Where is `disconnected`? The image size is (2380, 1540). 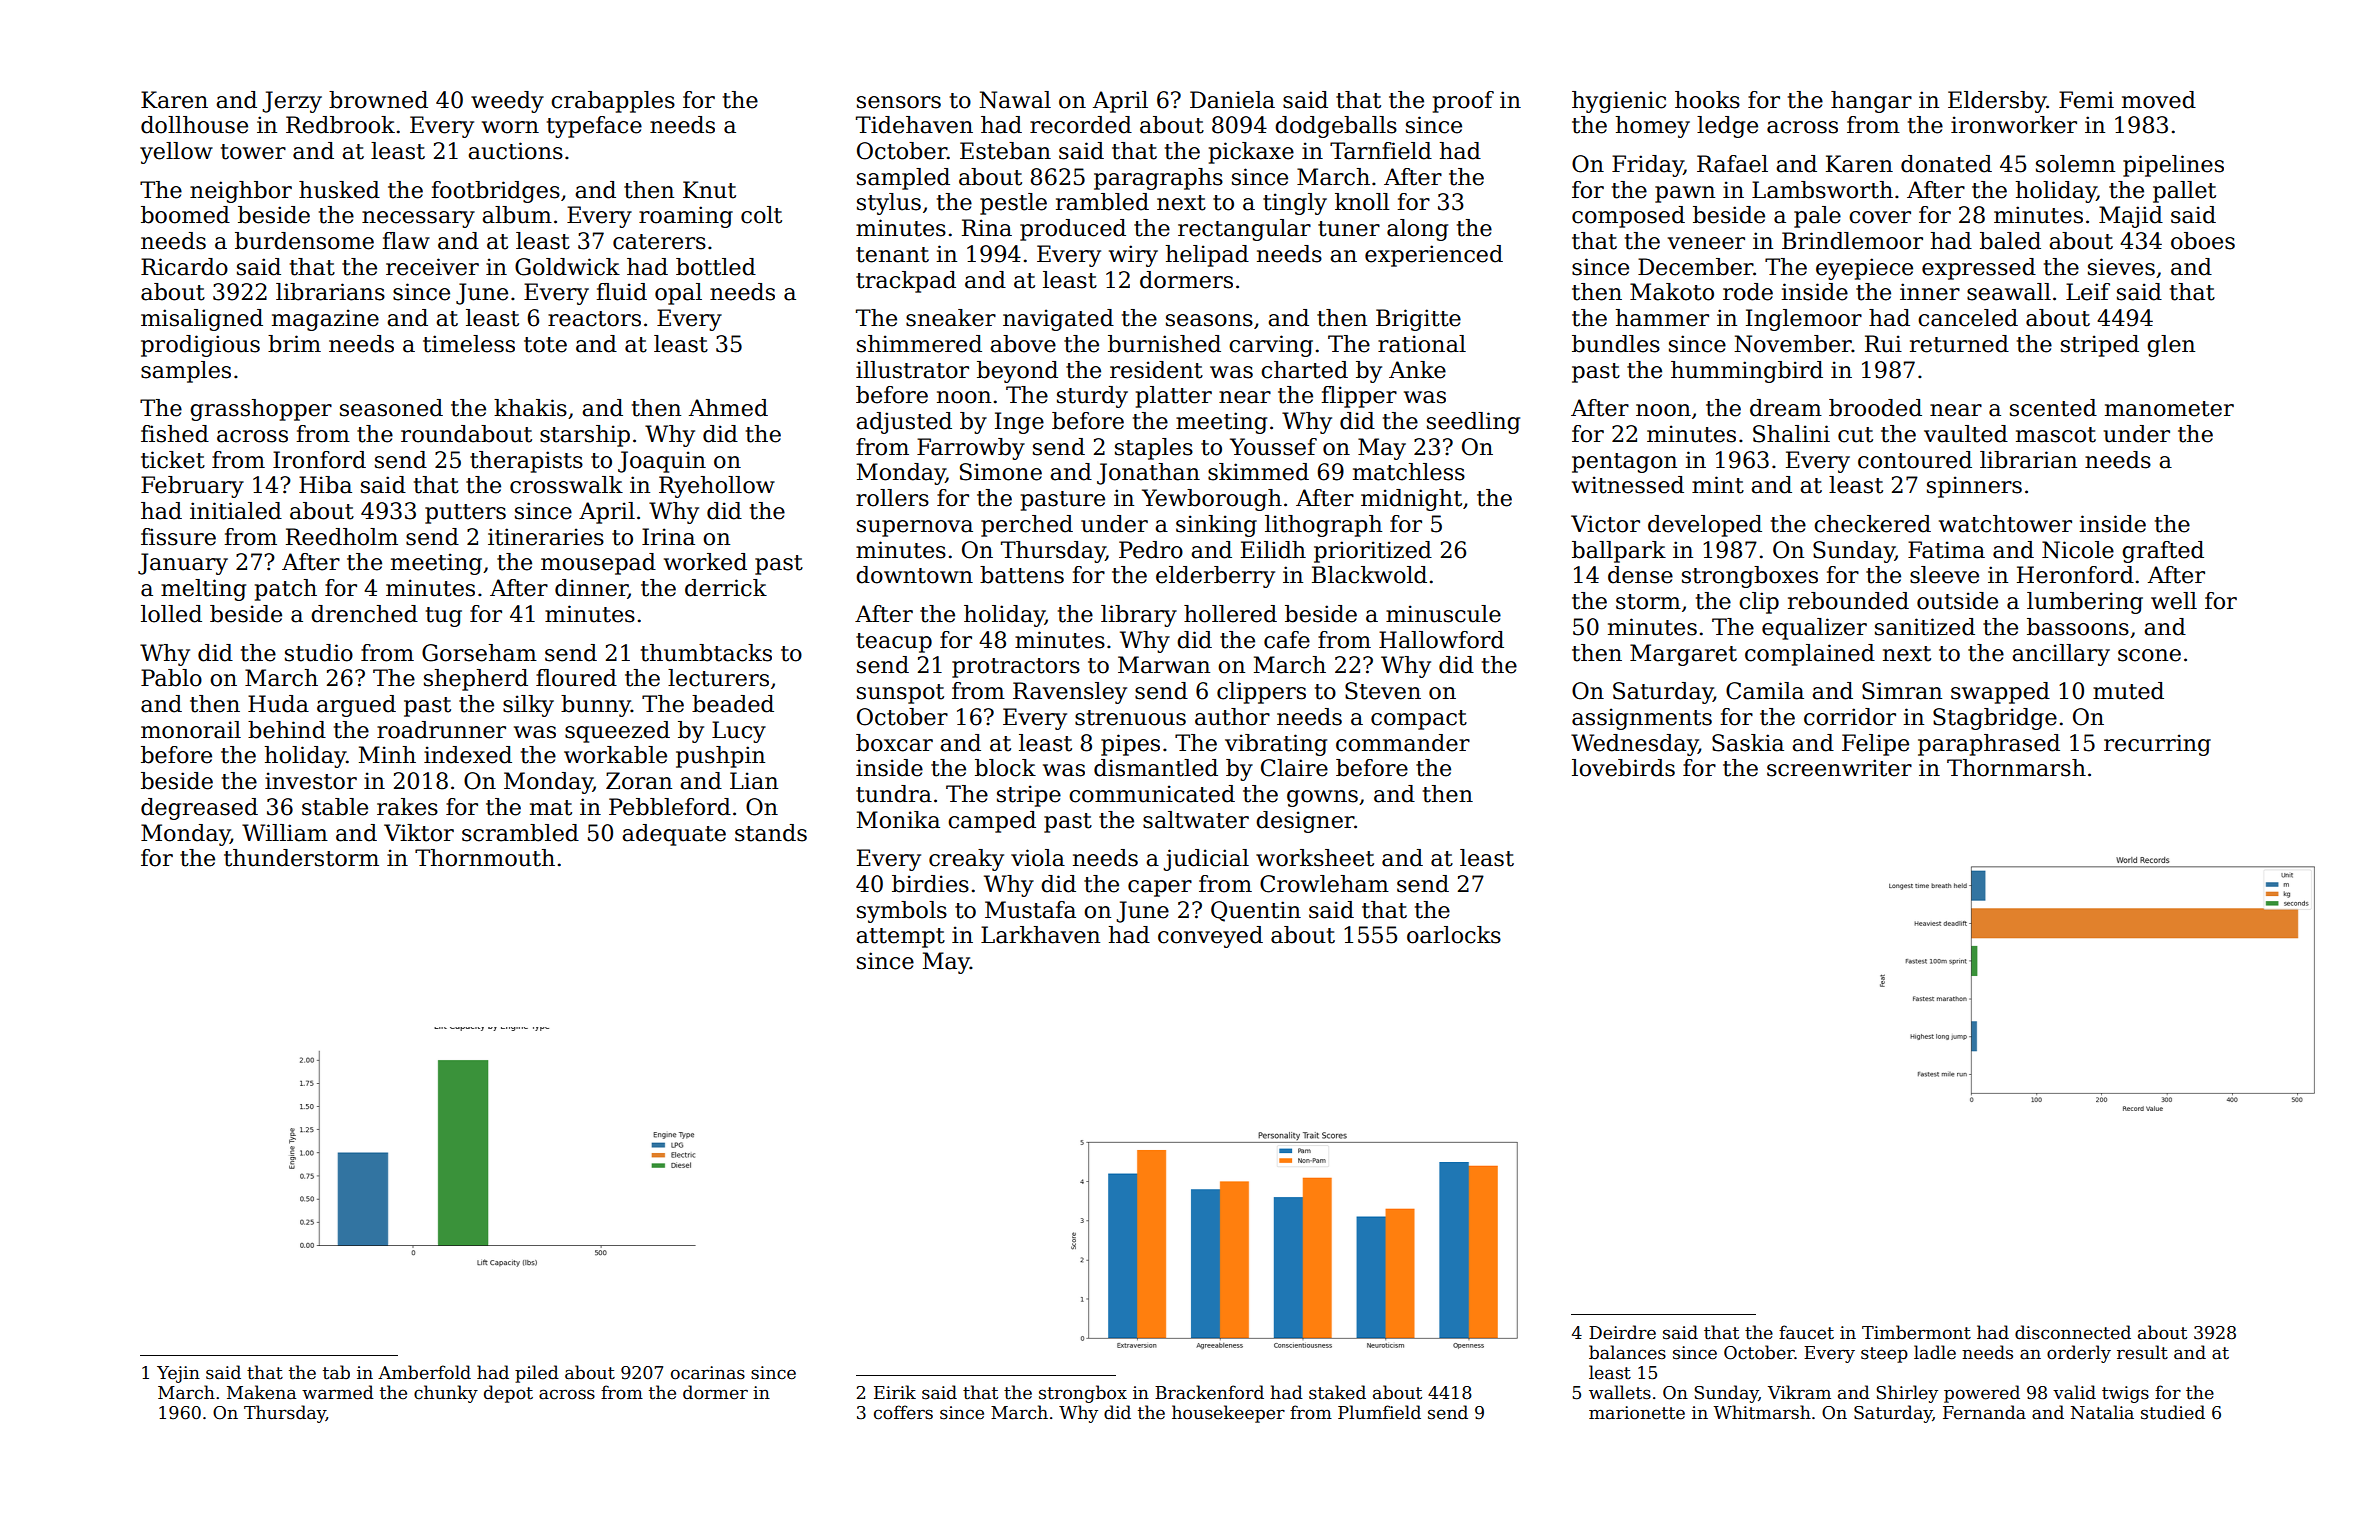
disconnected is located at coordinates (2073, 1332).
